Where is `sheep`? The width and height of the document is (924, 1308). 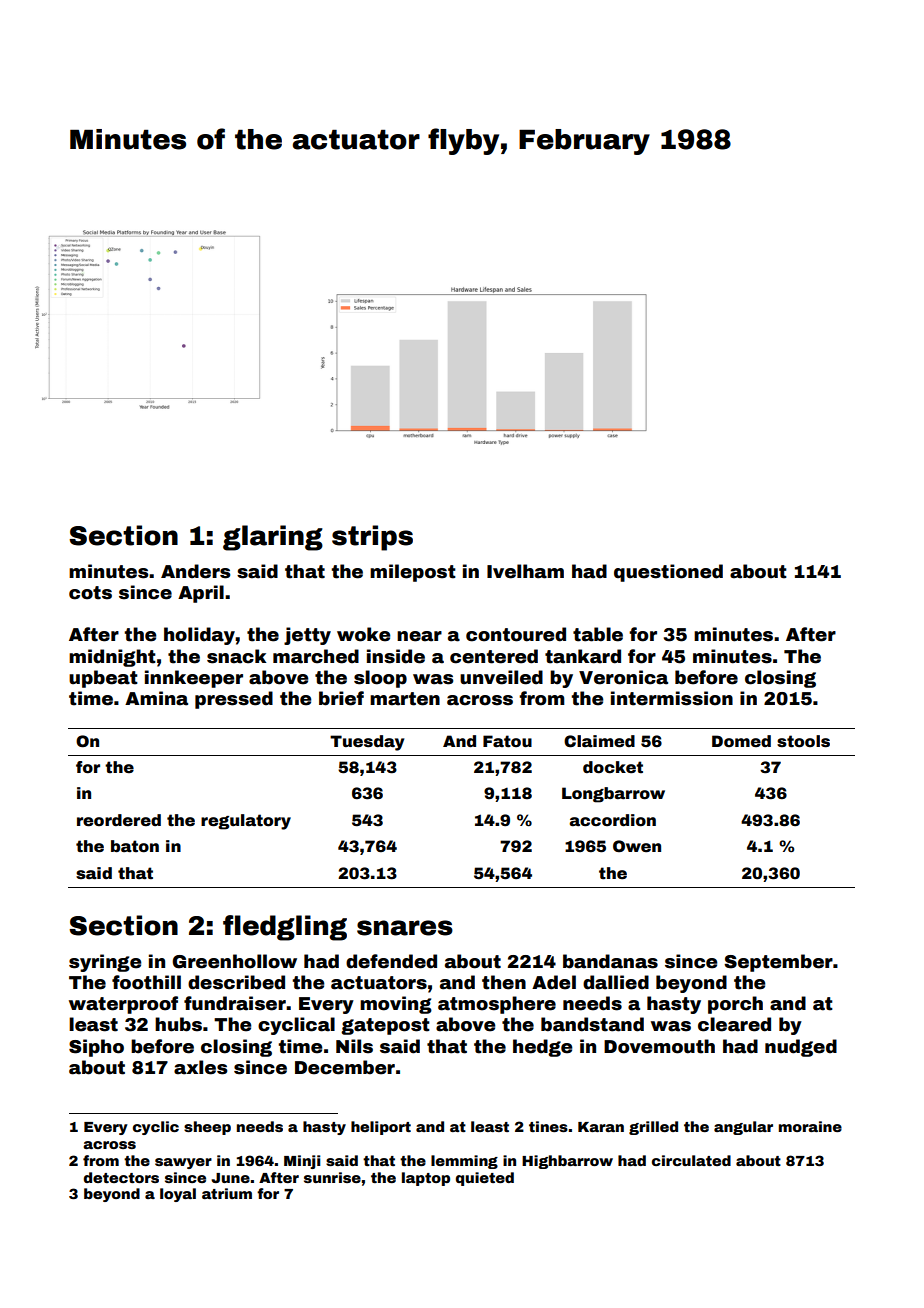
sheep is located at coordinates (207, 1128).
